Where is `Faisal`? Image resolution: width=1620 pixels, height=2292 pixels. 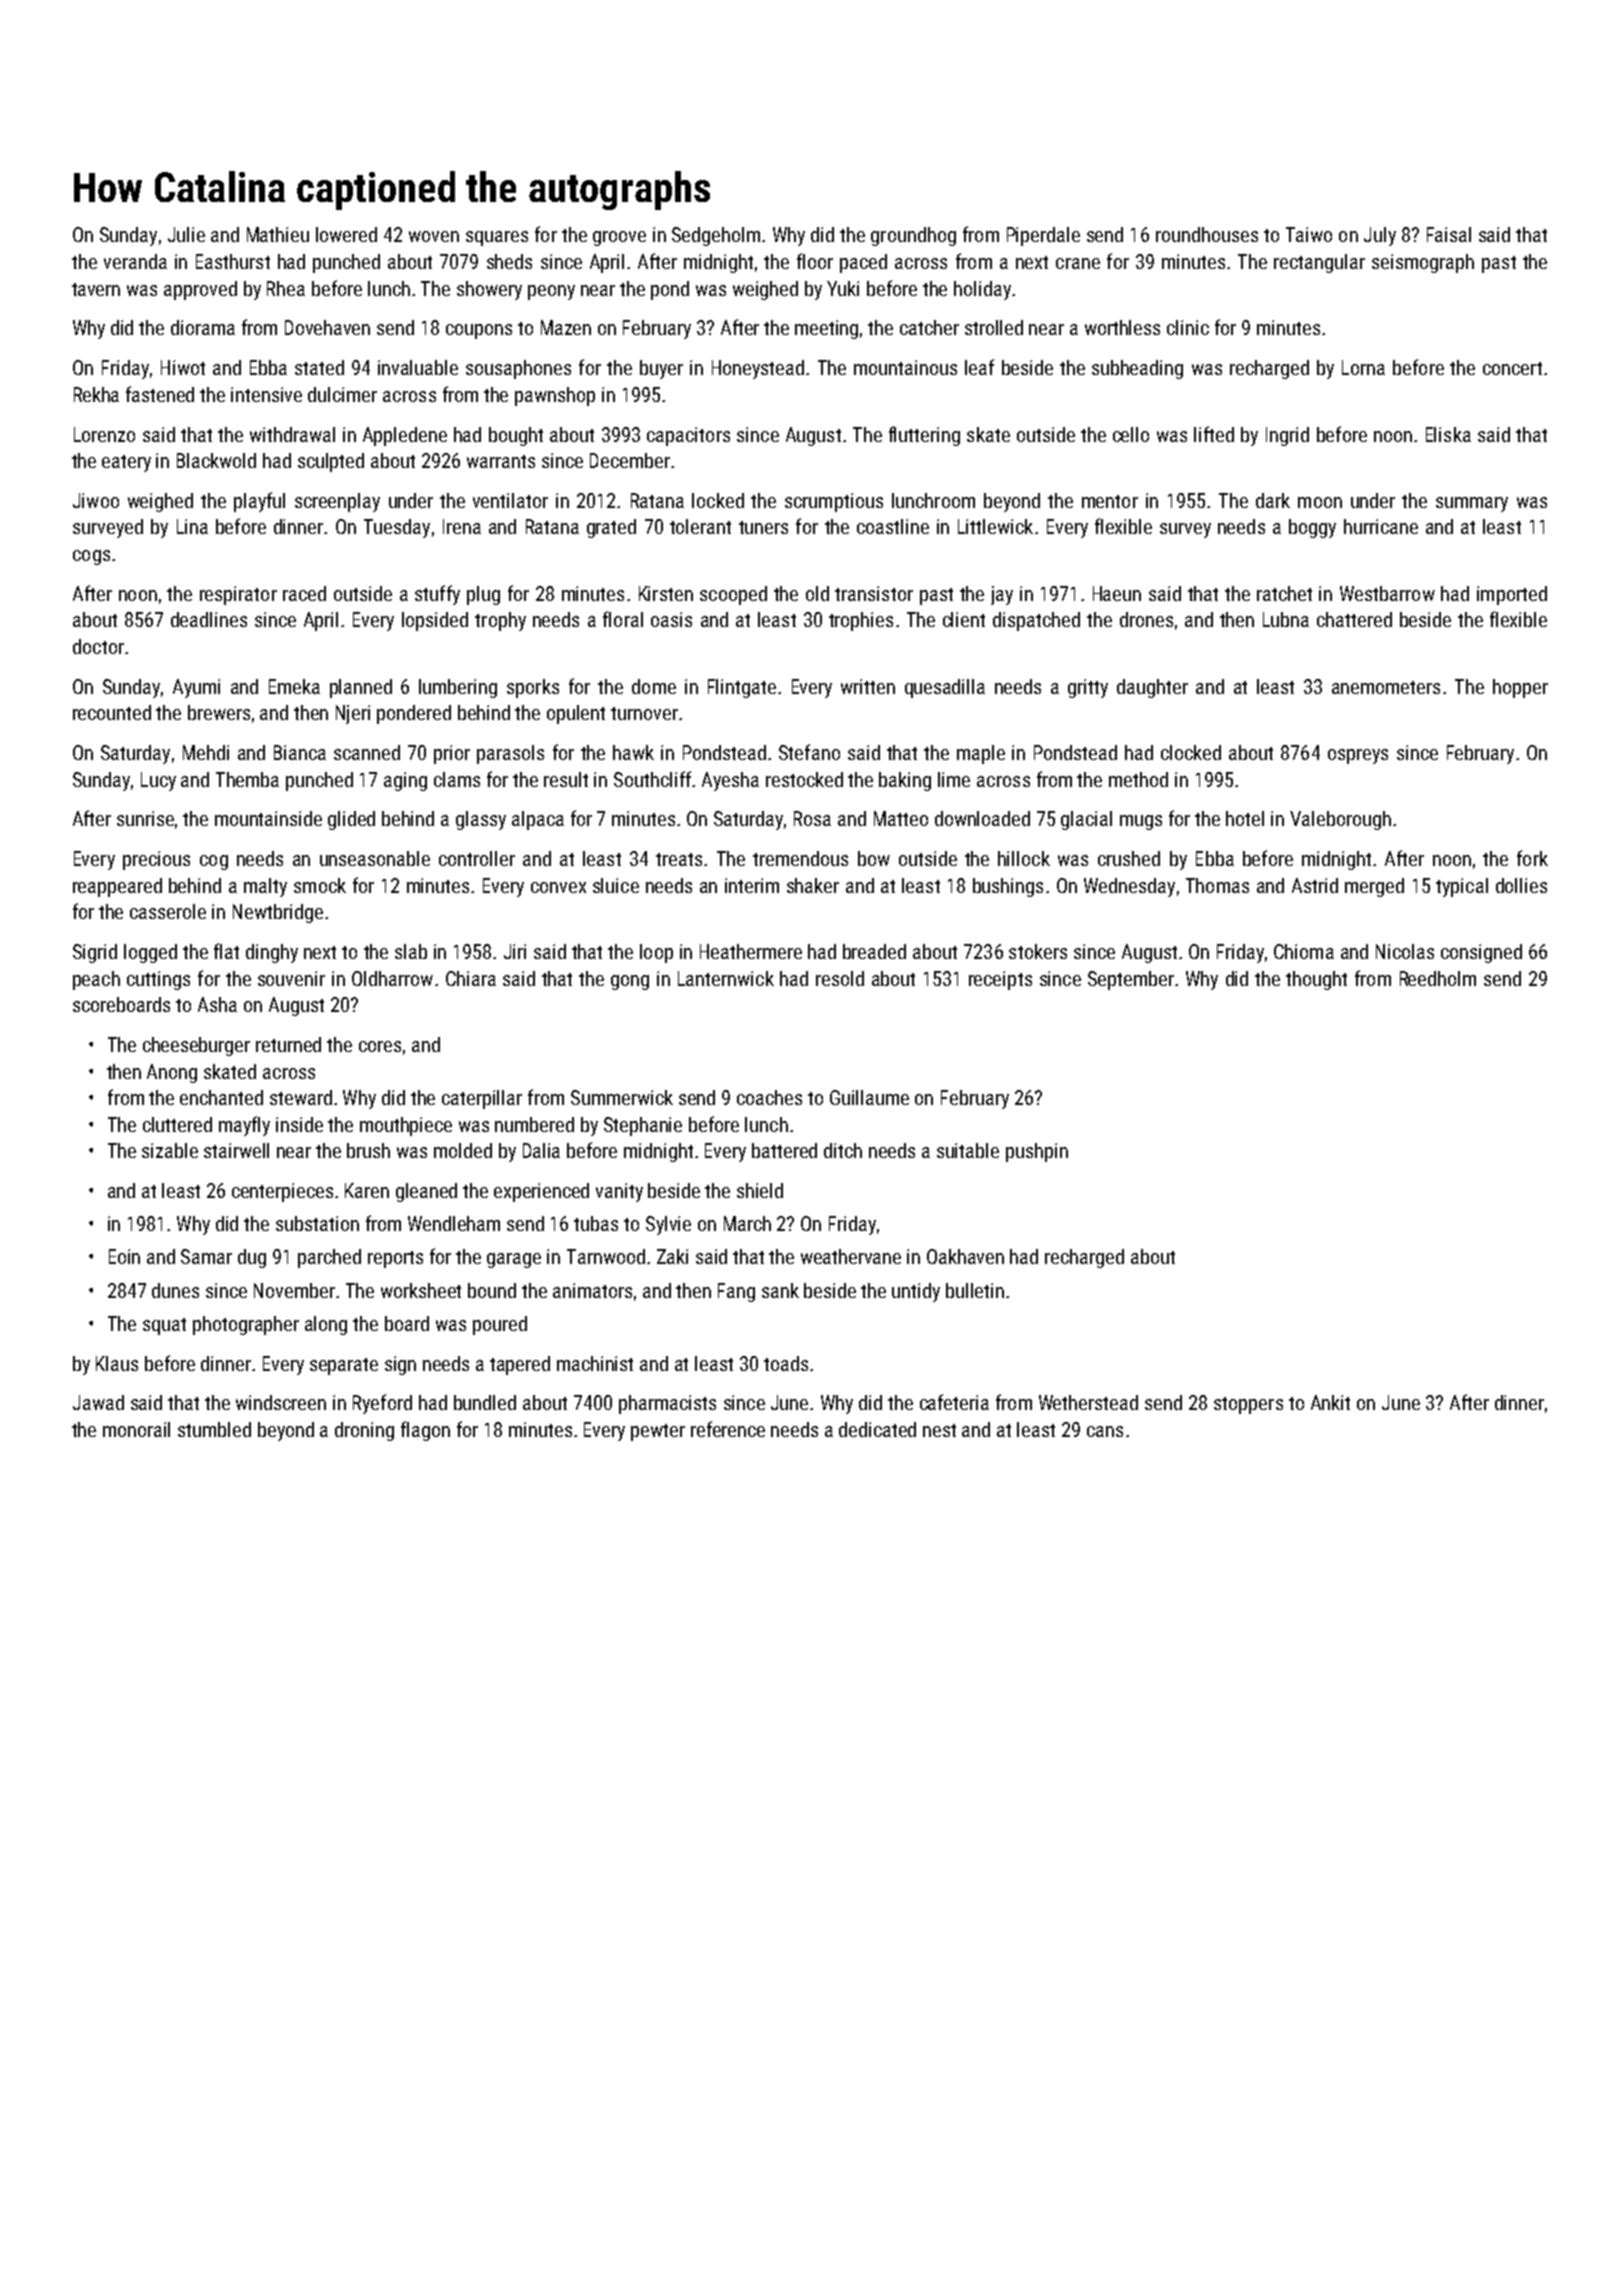
Faisal is located at coordinates (1449, 234).
